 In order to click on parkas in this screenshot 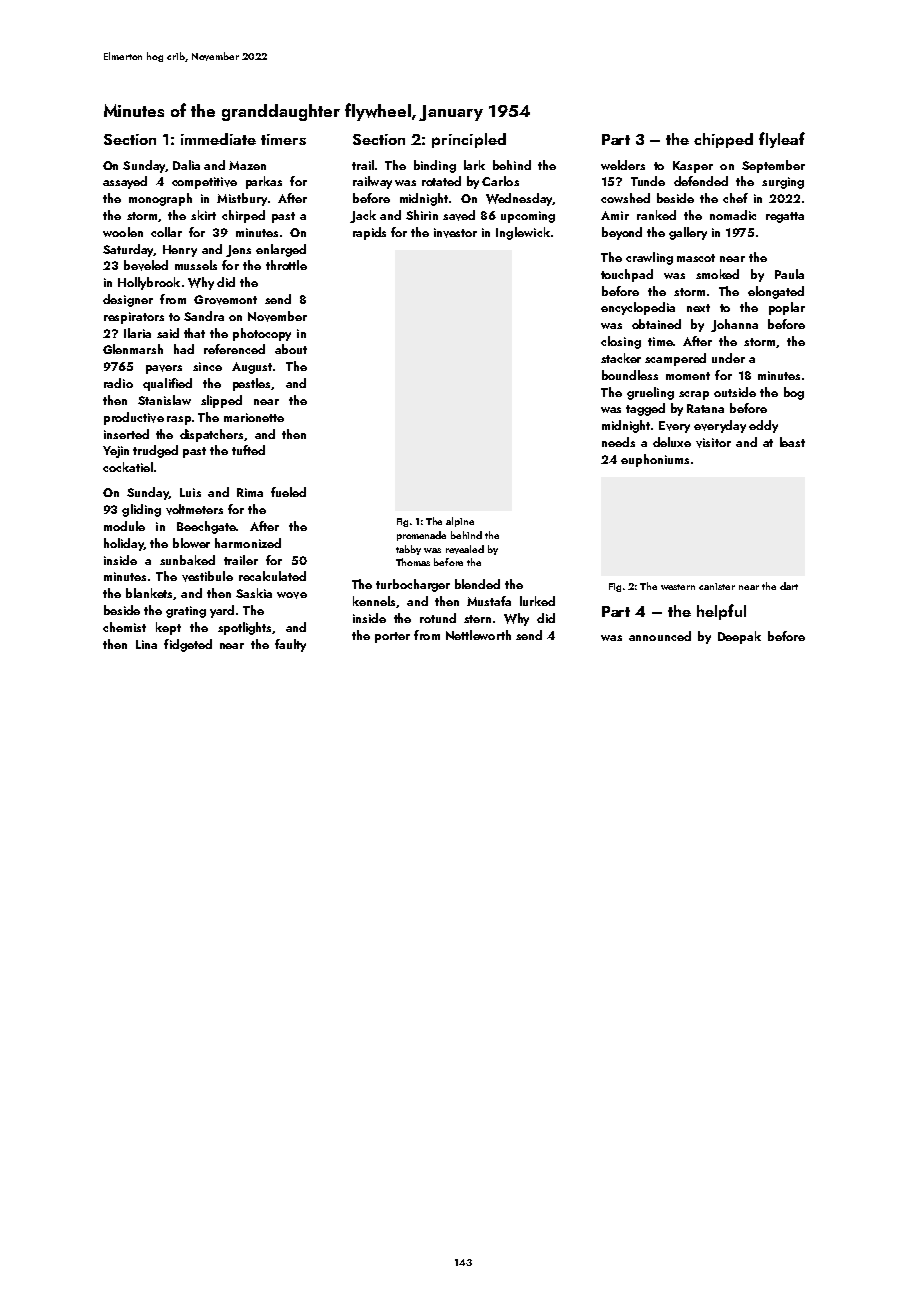, I will do `click(264, 182)`.
